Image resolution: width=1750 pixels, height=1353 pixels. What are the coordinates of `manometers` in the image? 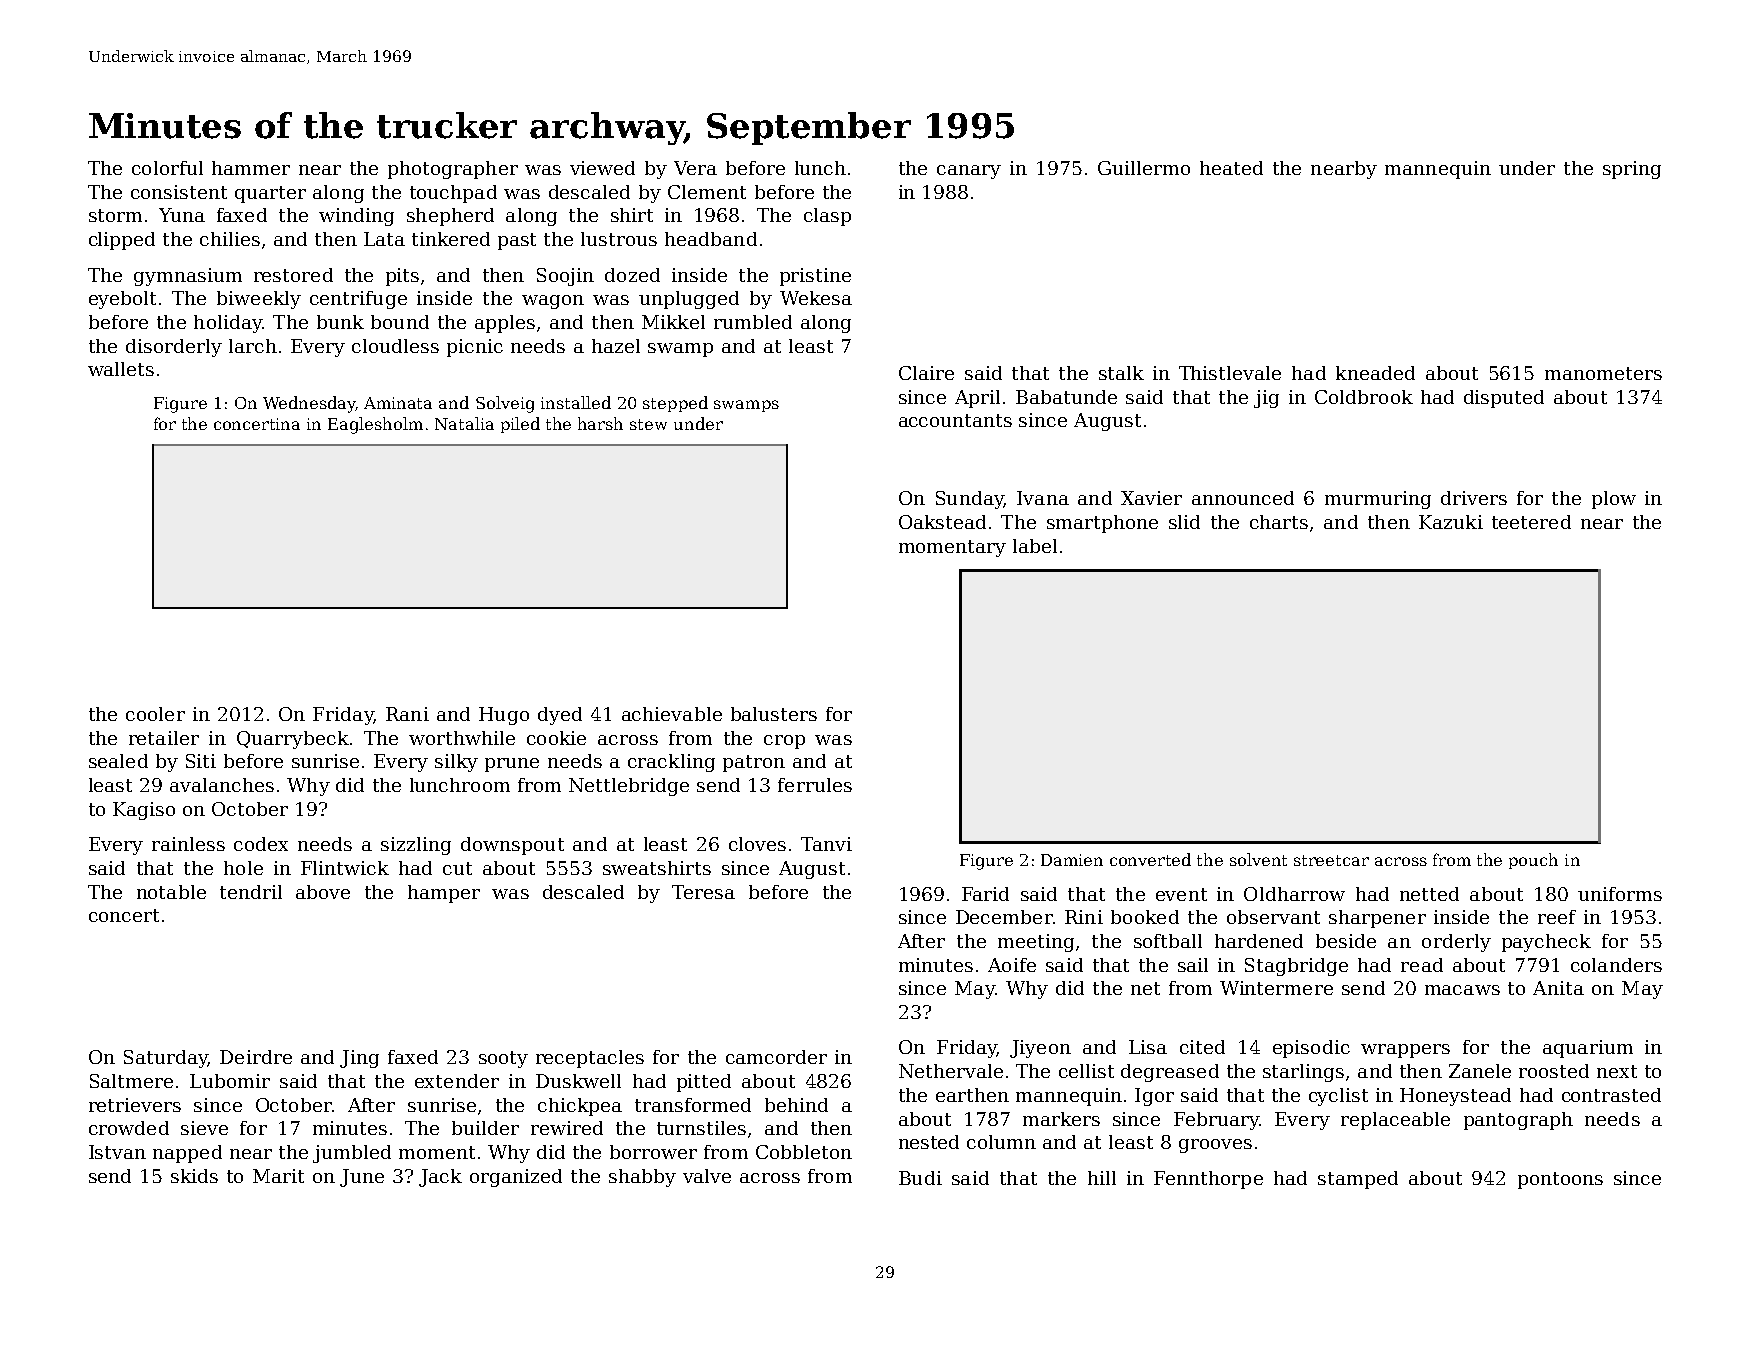 It's located at (1603, 373).
